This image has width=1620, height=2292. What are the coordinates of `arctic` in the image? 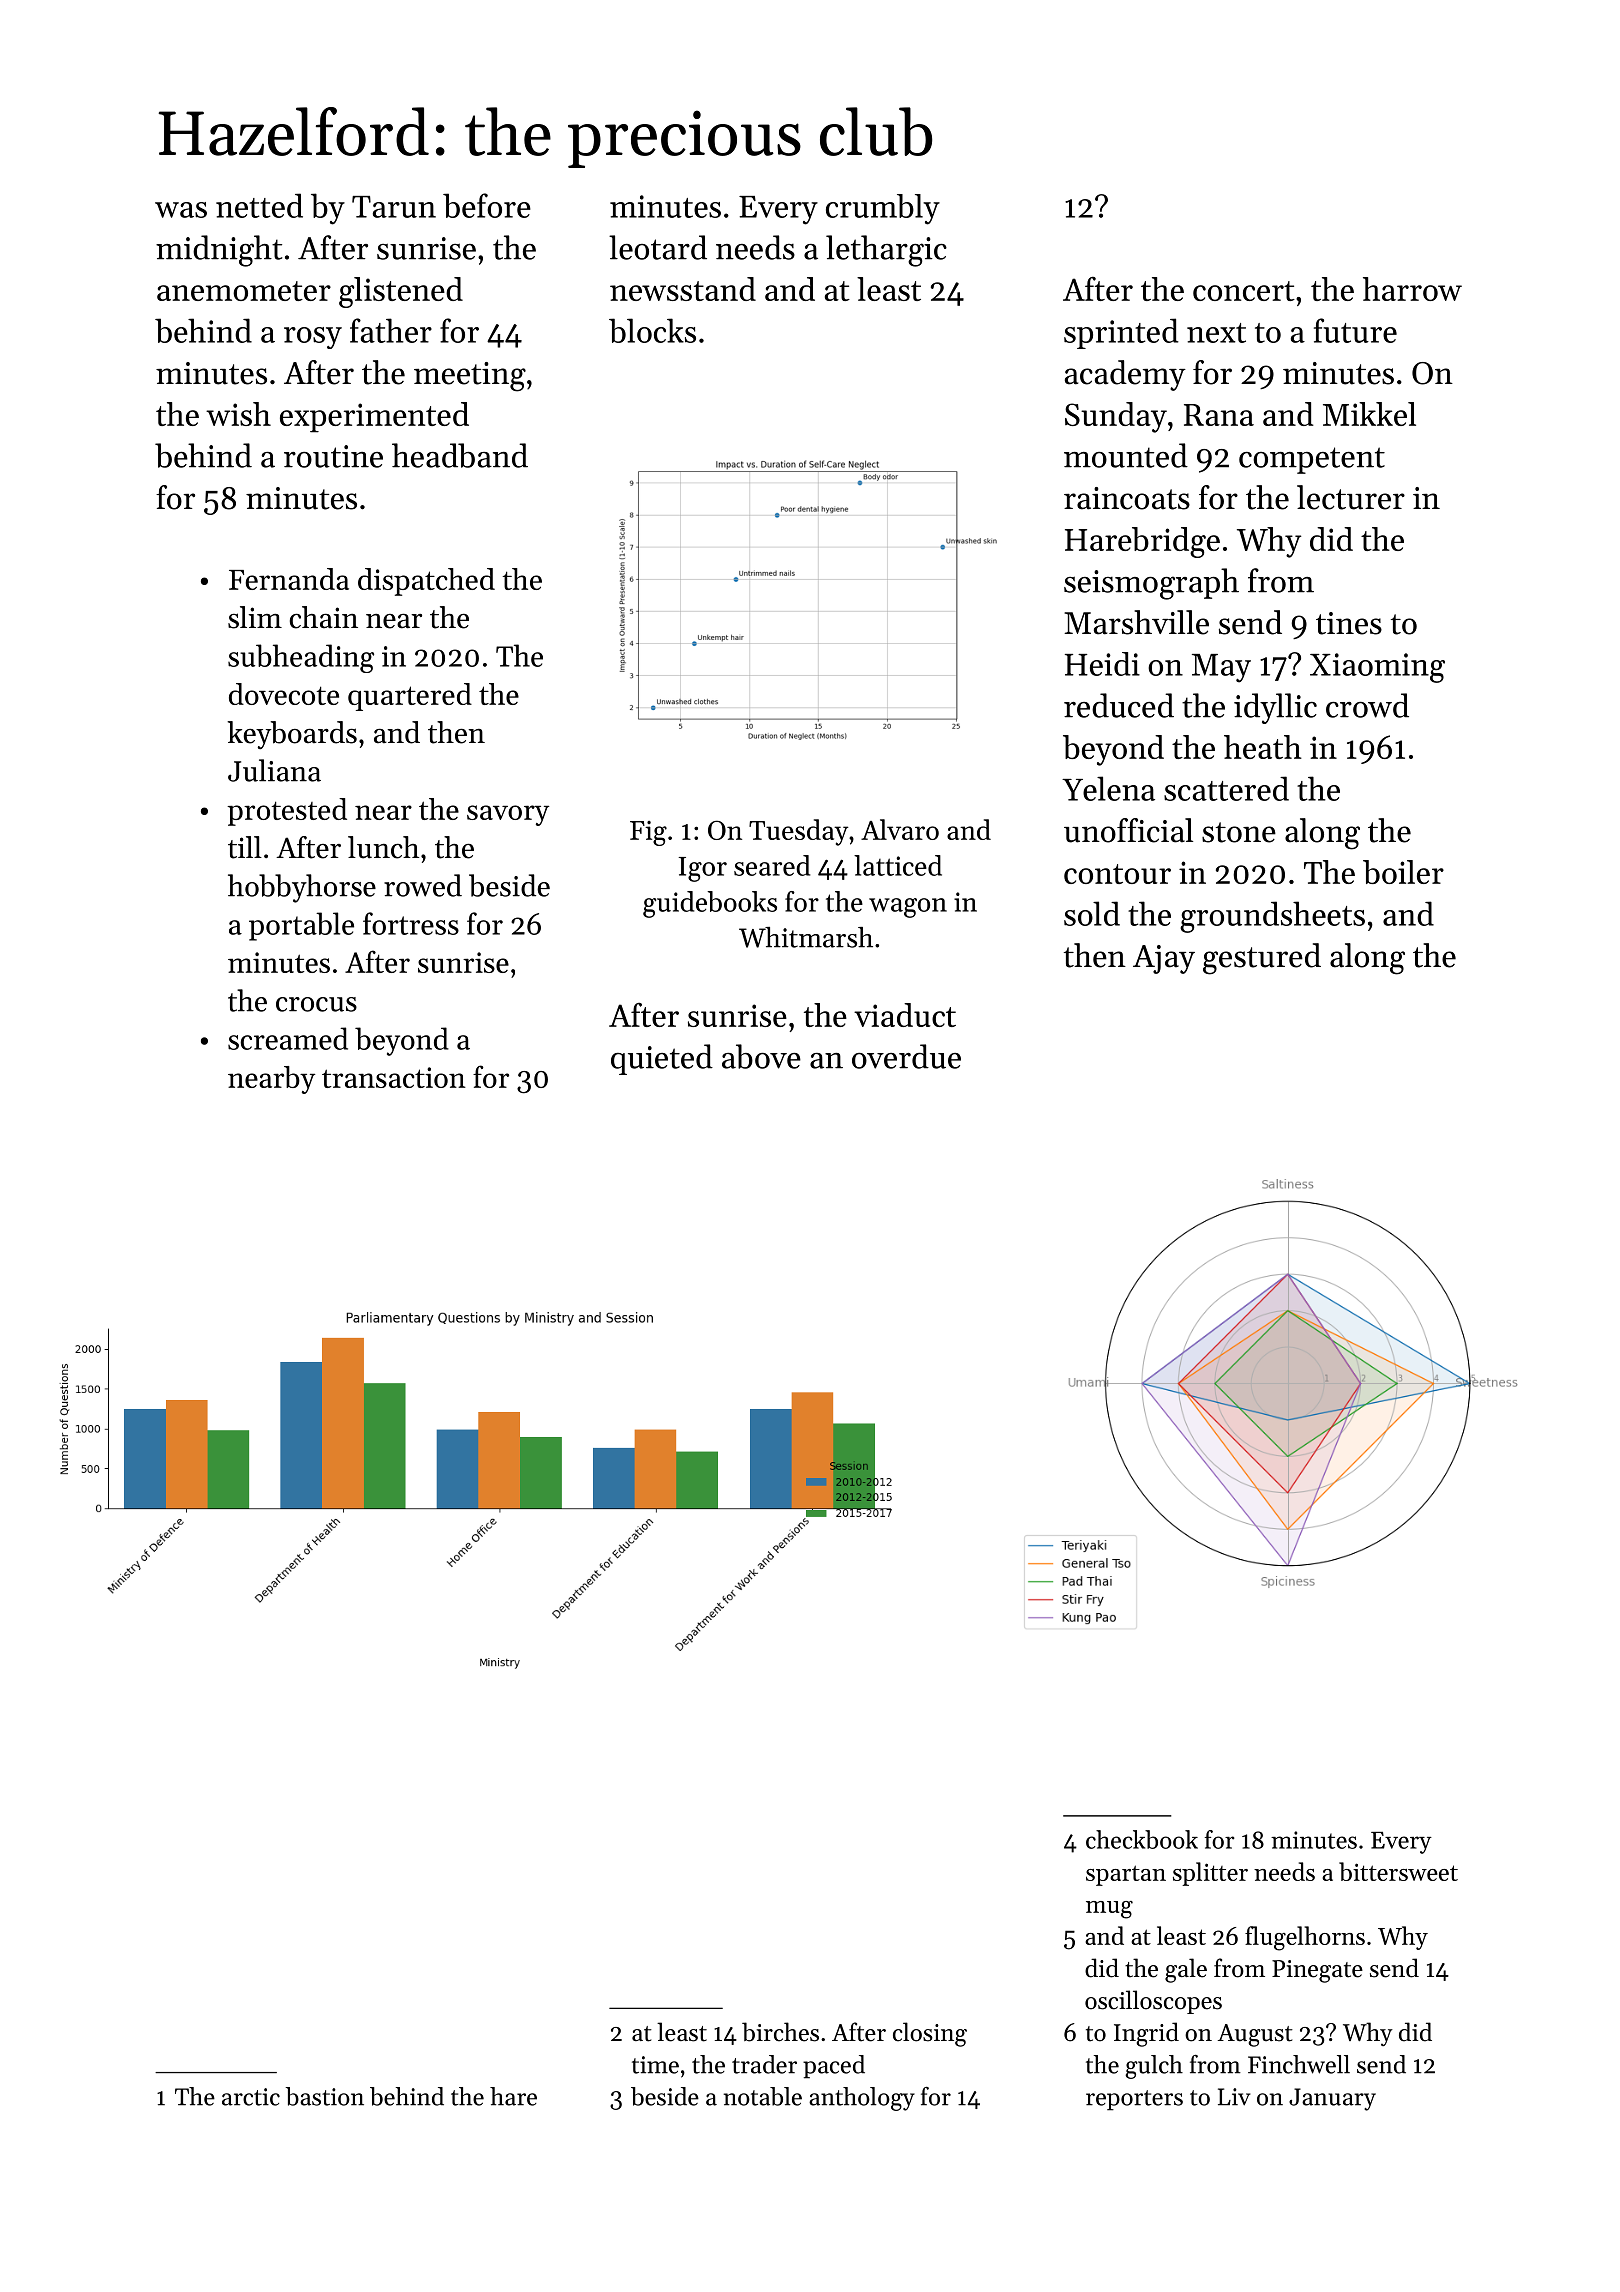 It's located at (251, 2097).
